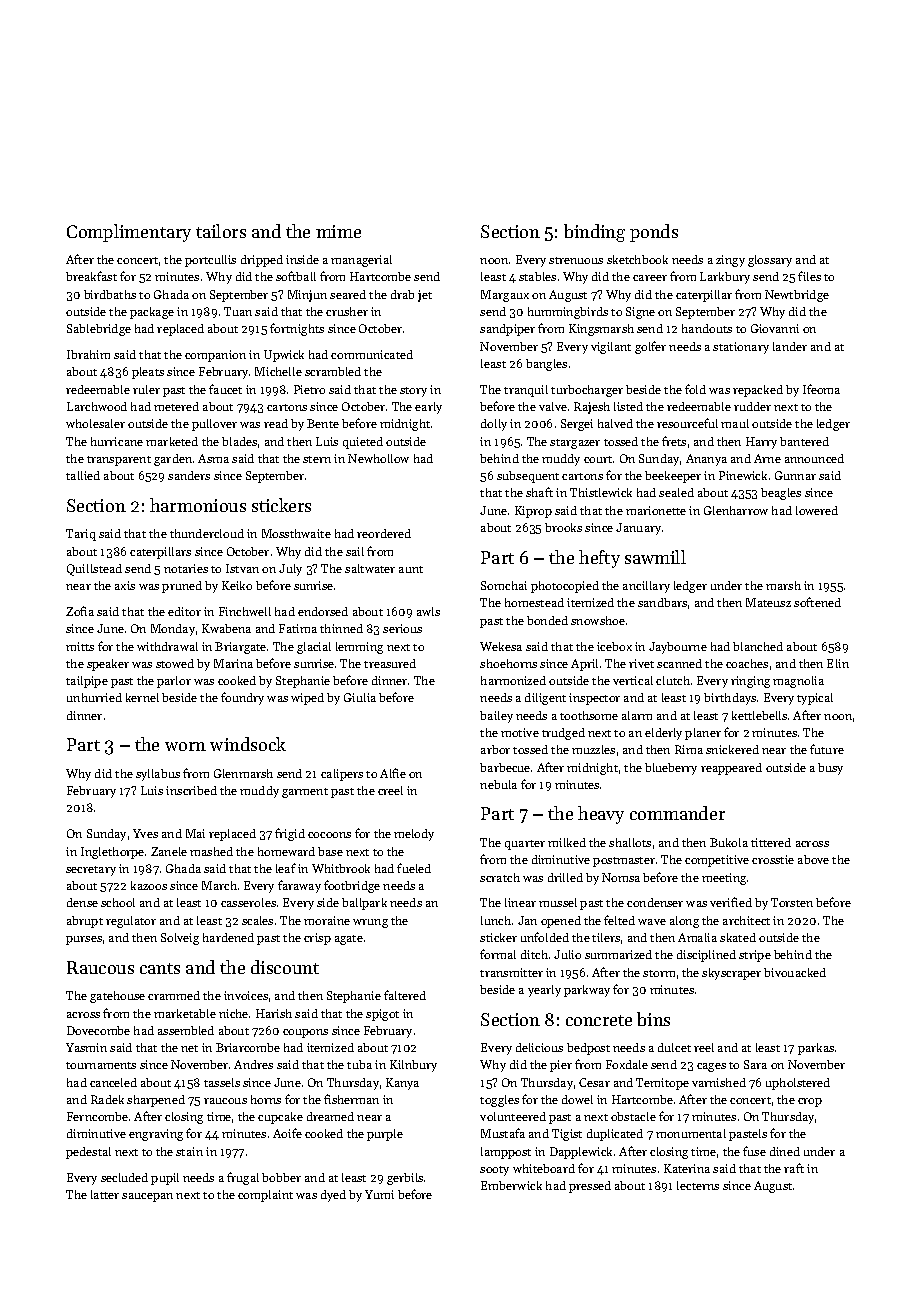  I want to click on withdrawal, so click(167, 646).
